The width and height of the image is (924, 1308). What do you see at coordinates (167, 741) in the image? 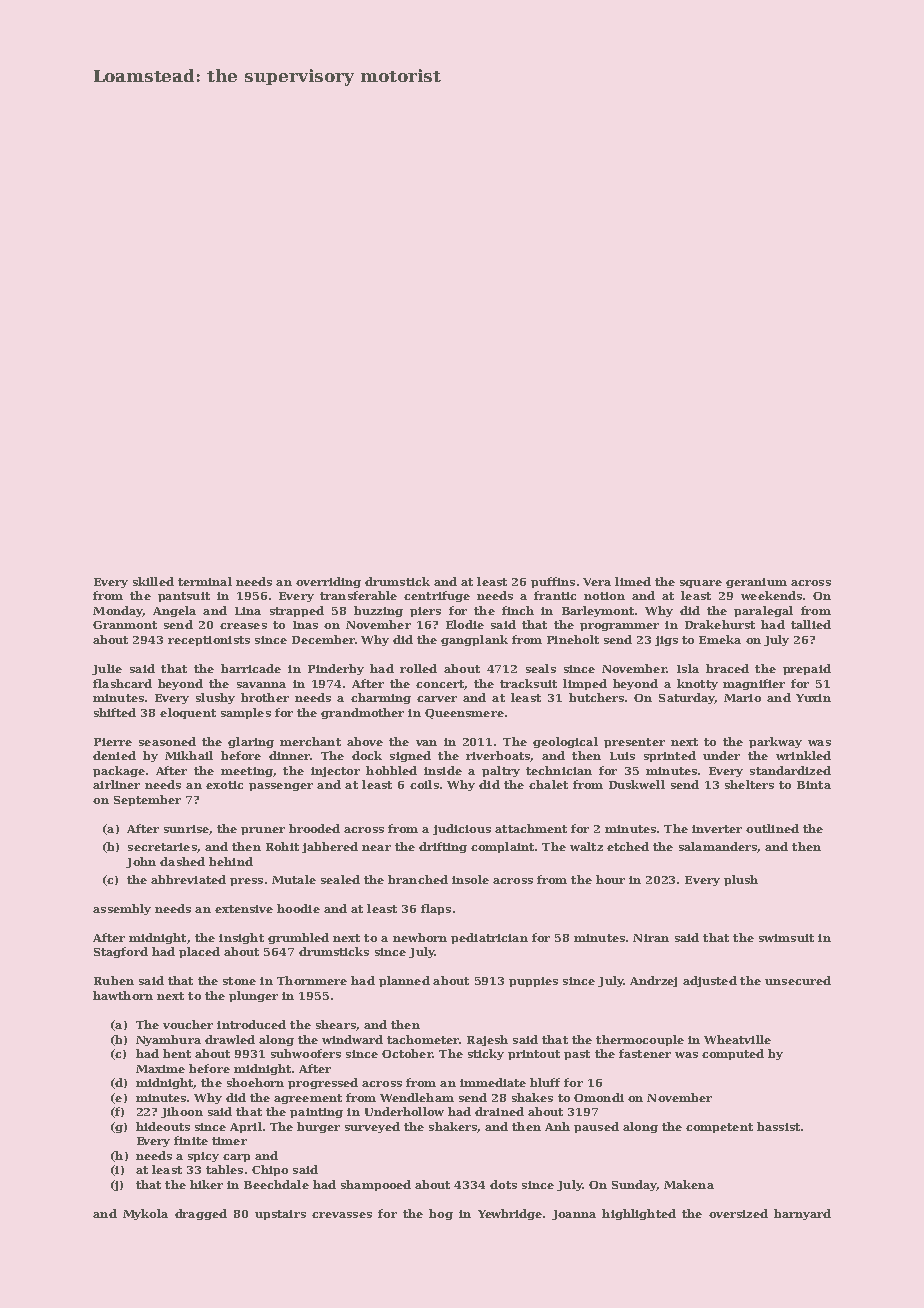
I see `seasoned` at bounding box center [167, 741].
